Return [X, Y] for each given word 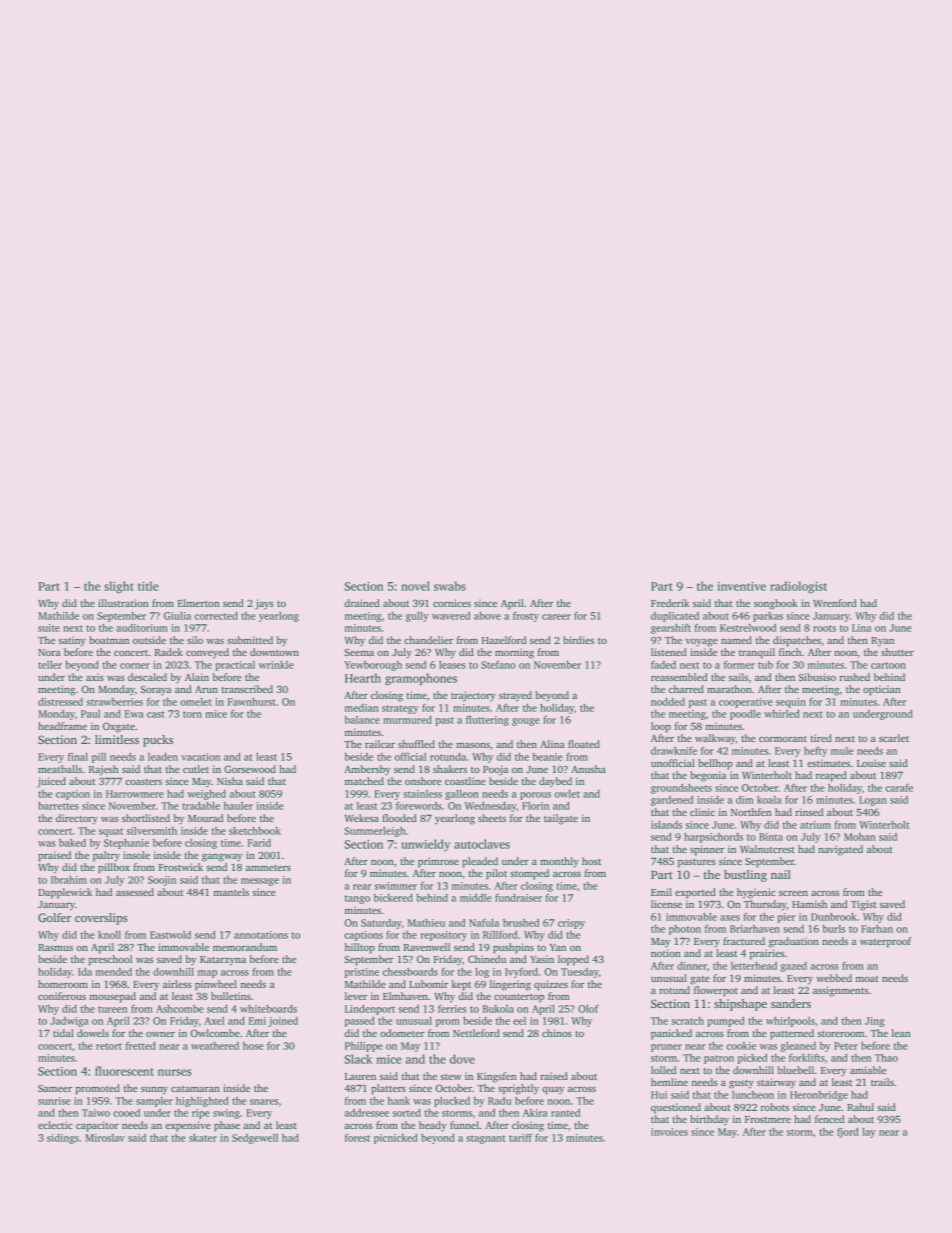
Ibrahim [69, 880]
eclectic [55, 1125]
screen [793, 893]
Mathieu [426, 923]
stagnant [486, 1139]
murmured [407, 720]
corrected [216, 616]
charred [686, 689]
